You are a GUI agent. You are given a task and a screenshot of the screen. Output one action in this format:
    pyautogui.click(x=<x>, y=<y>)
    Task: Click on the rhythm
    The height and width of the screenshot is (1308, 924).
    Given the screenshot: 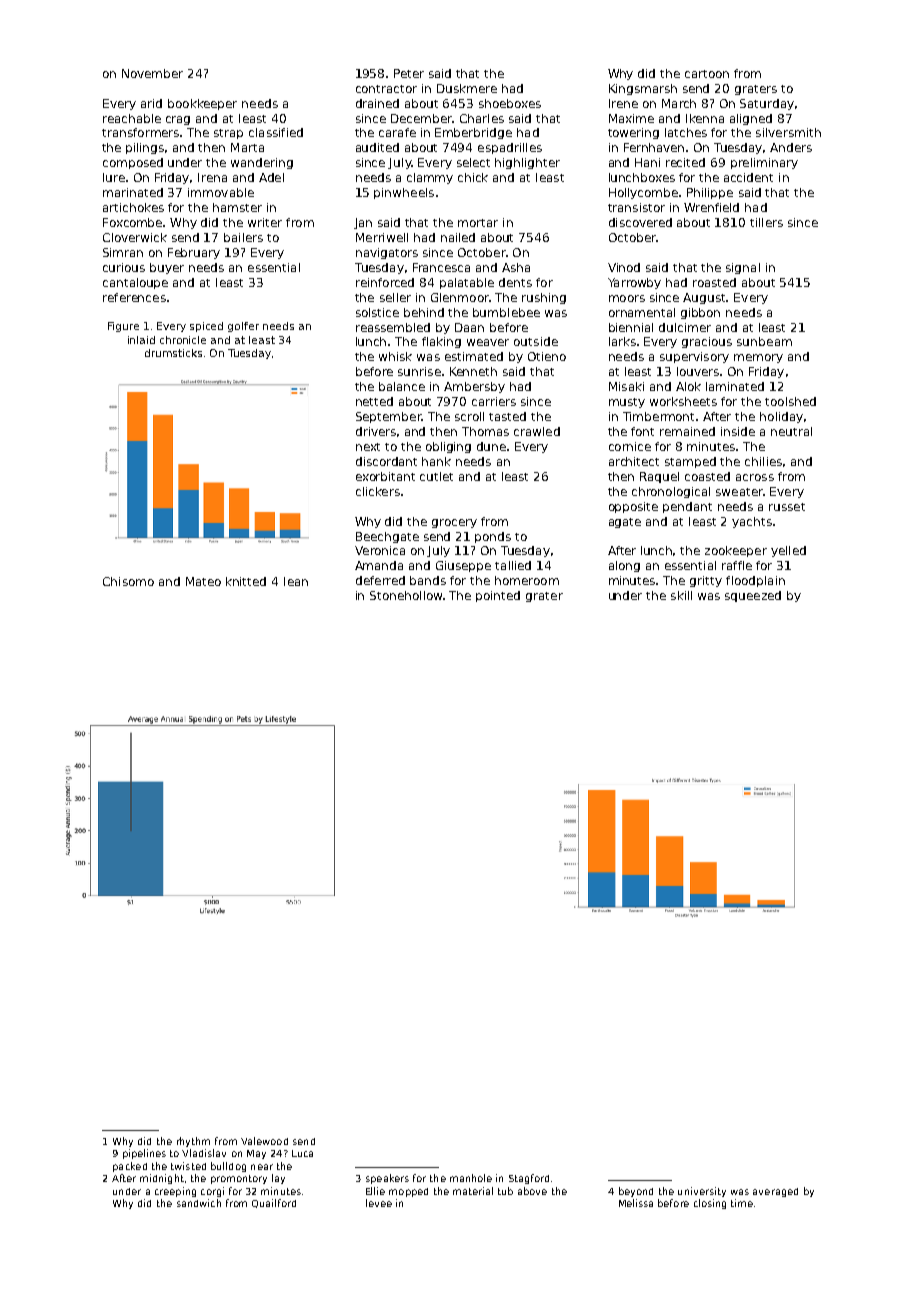 What is the action you would take?
    pyautogui.click(x=193, y=1142)
